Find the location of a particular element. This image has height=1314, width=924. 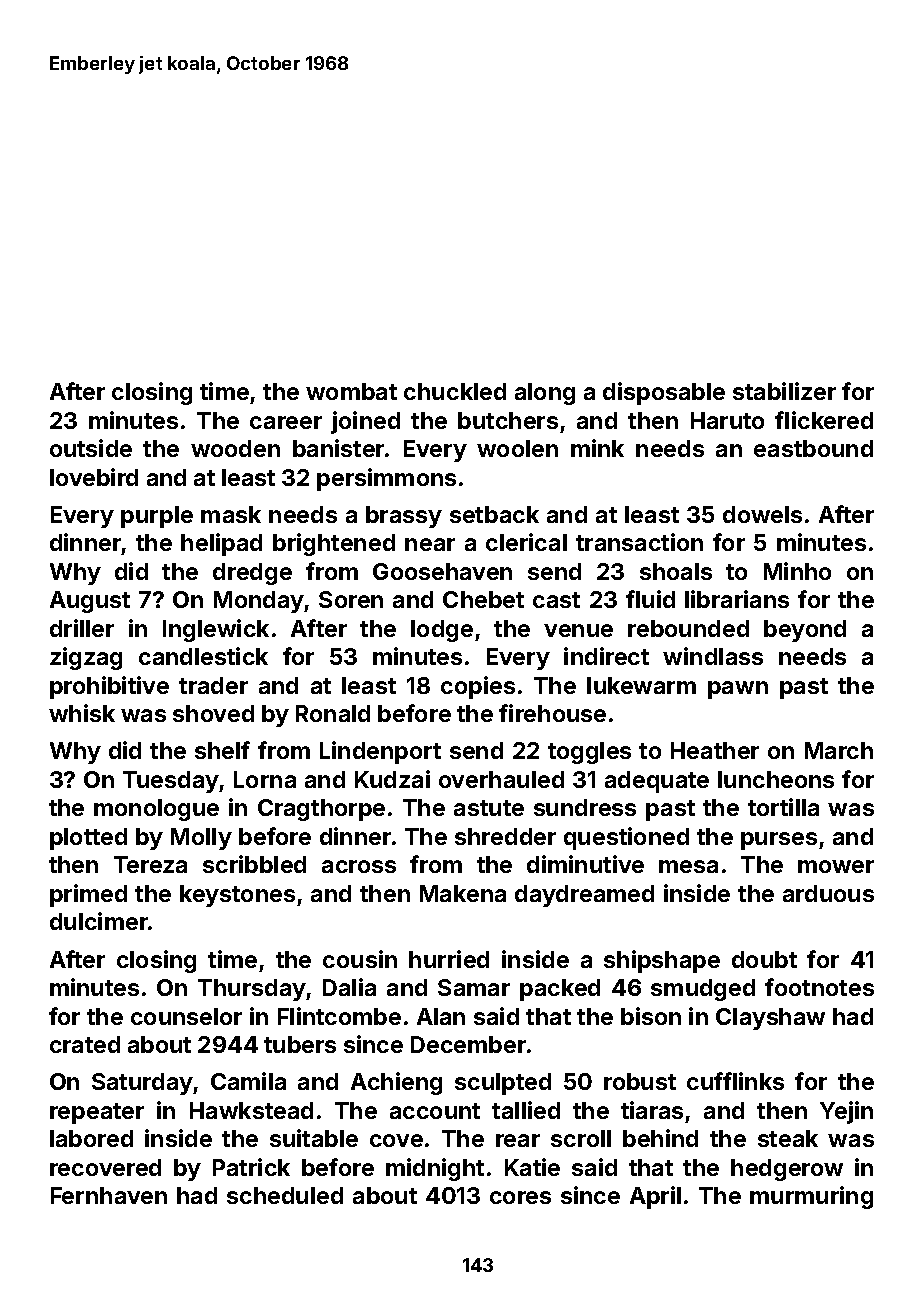

questioned is located at coordinates (626, 838).
